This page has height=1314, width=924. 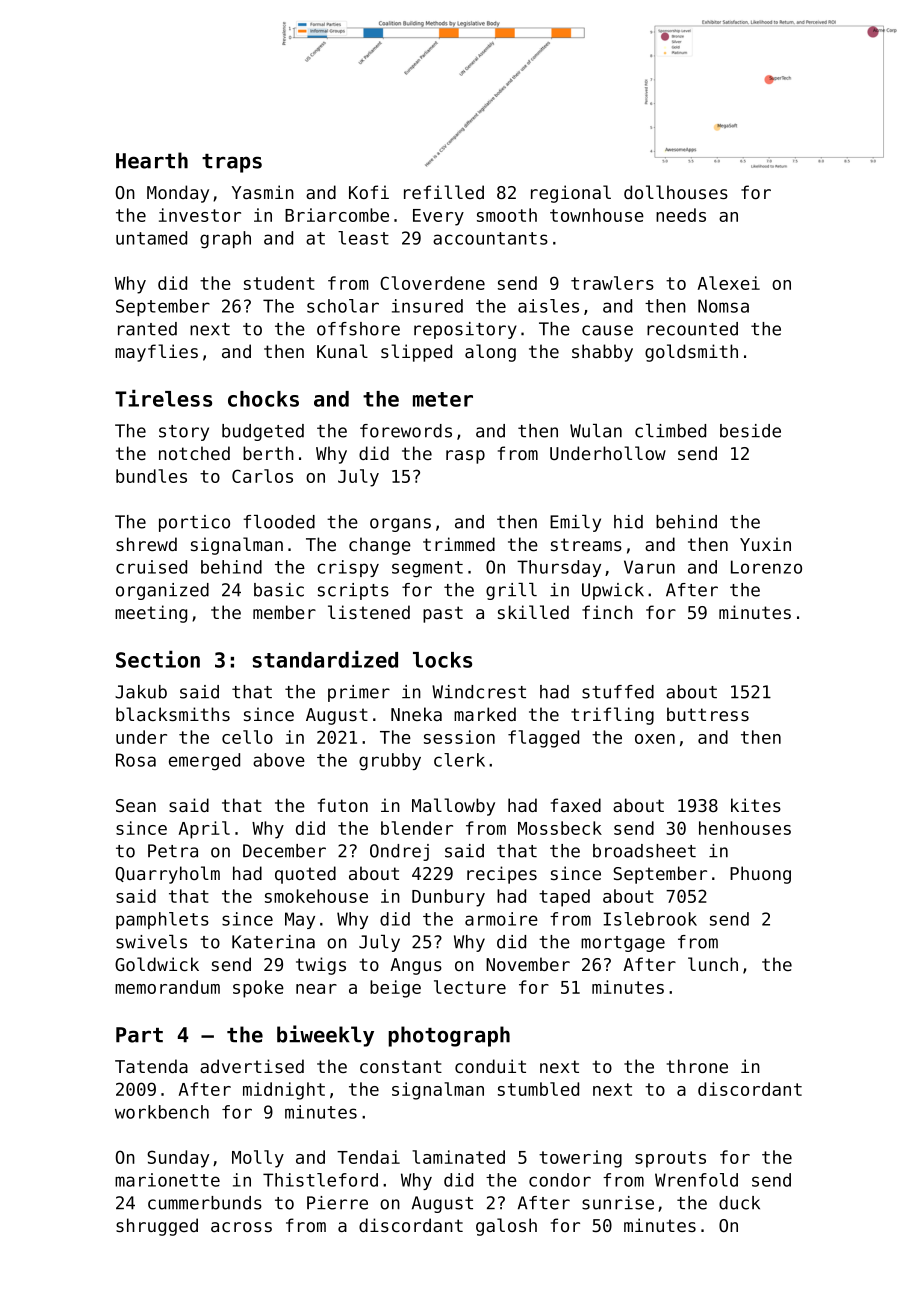 What do you see at coordinates (157, 1227) in the page?
I see `shrugged` at bounding box center [157, 1227].
